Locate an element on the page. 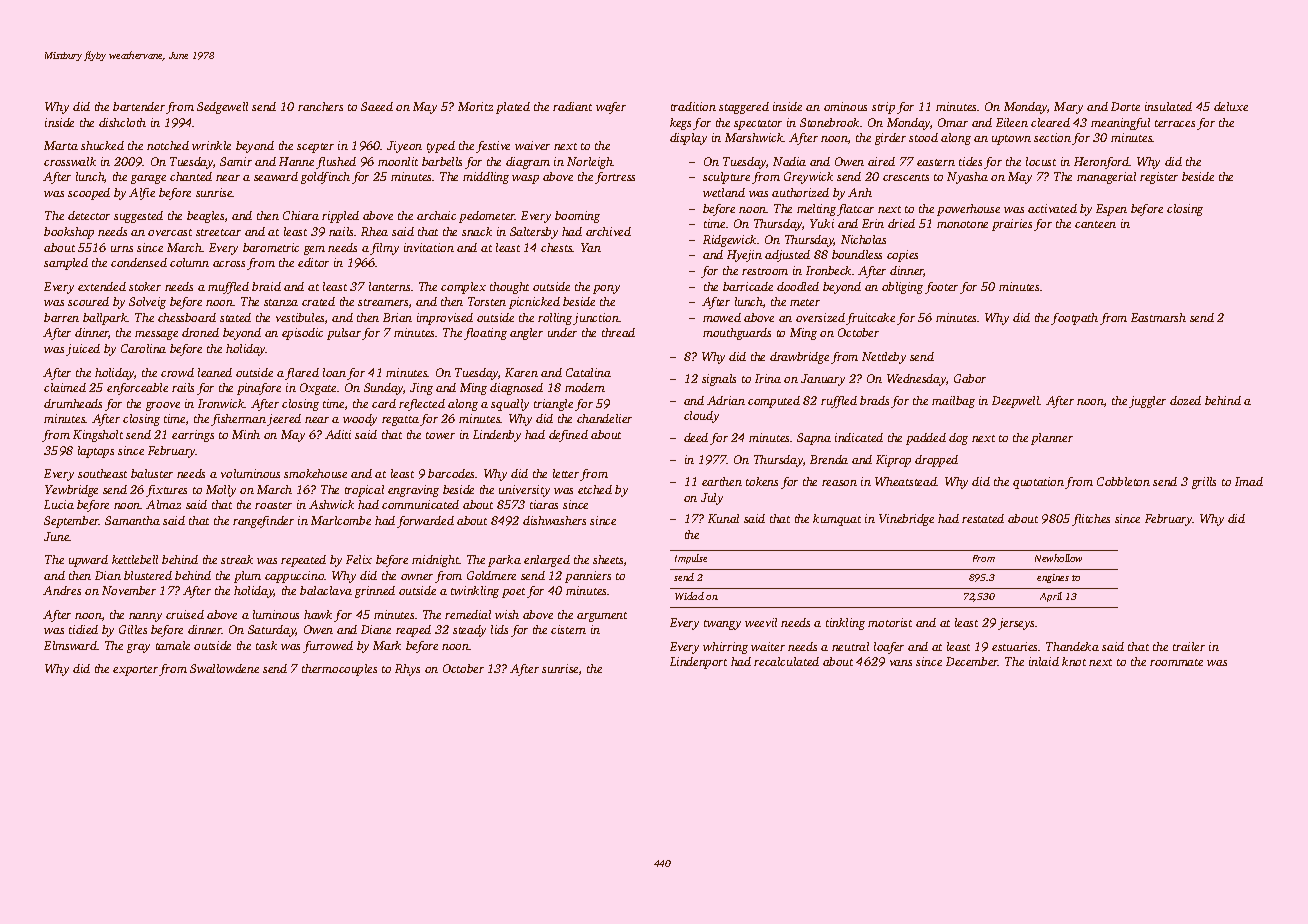 The height and width of the image is (924, 1308). staggered is located at coordinates (744, 108).
